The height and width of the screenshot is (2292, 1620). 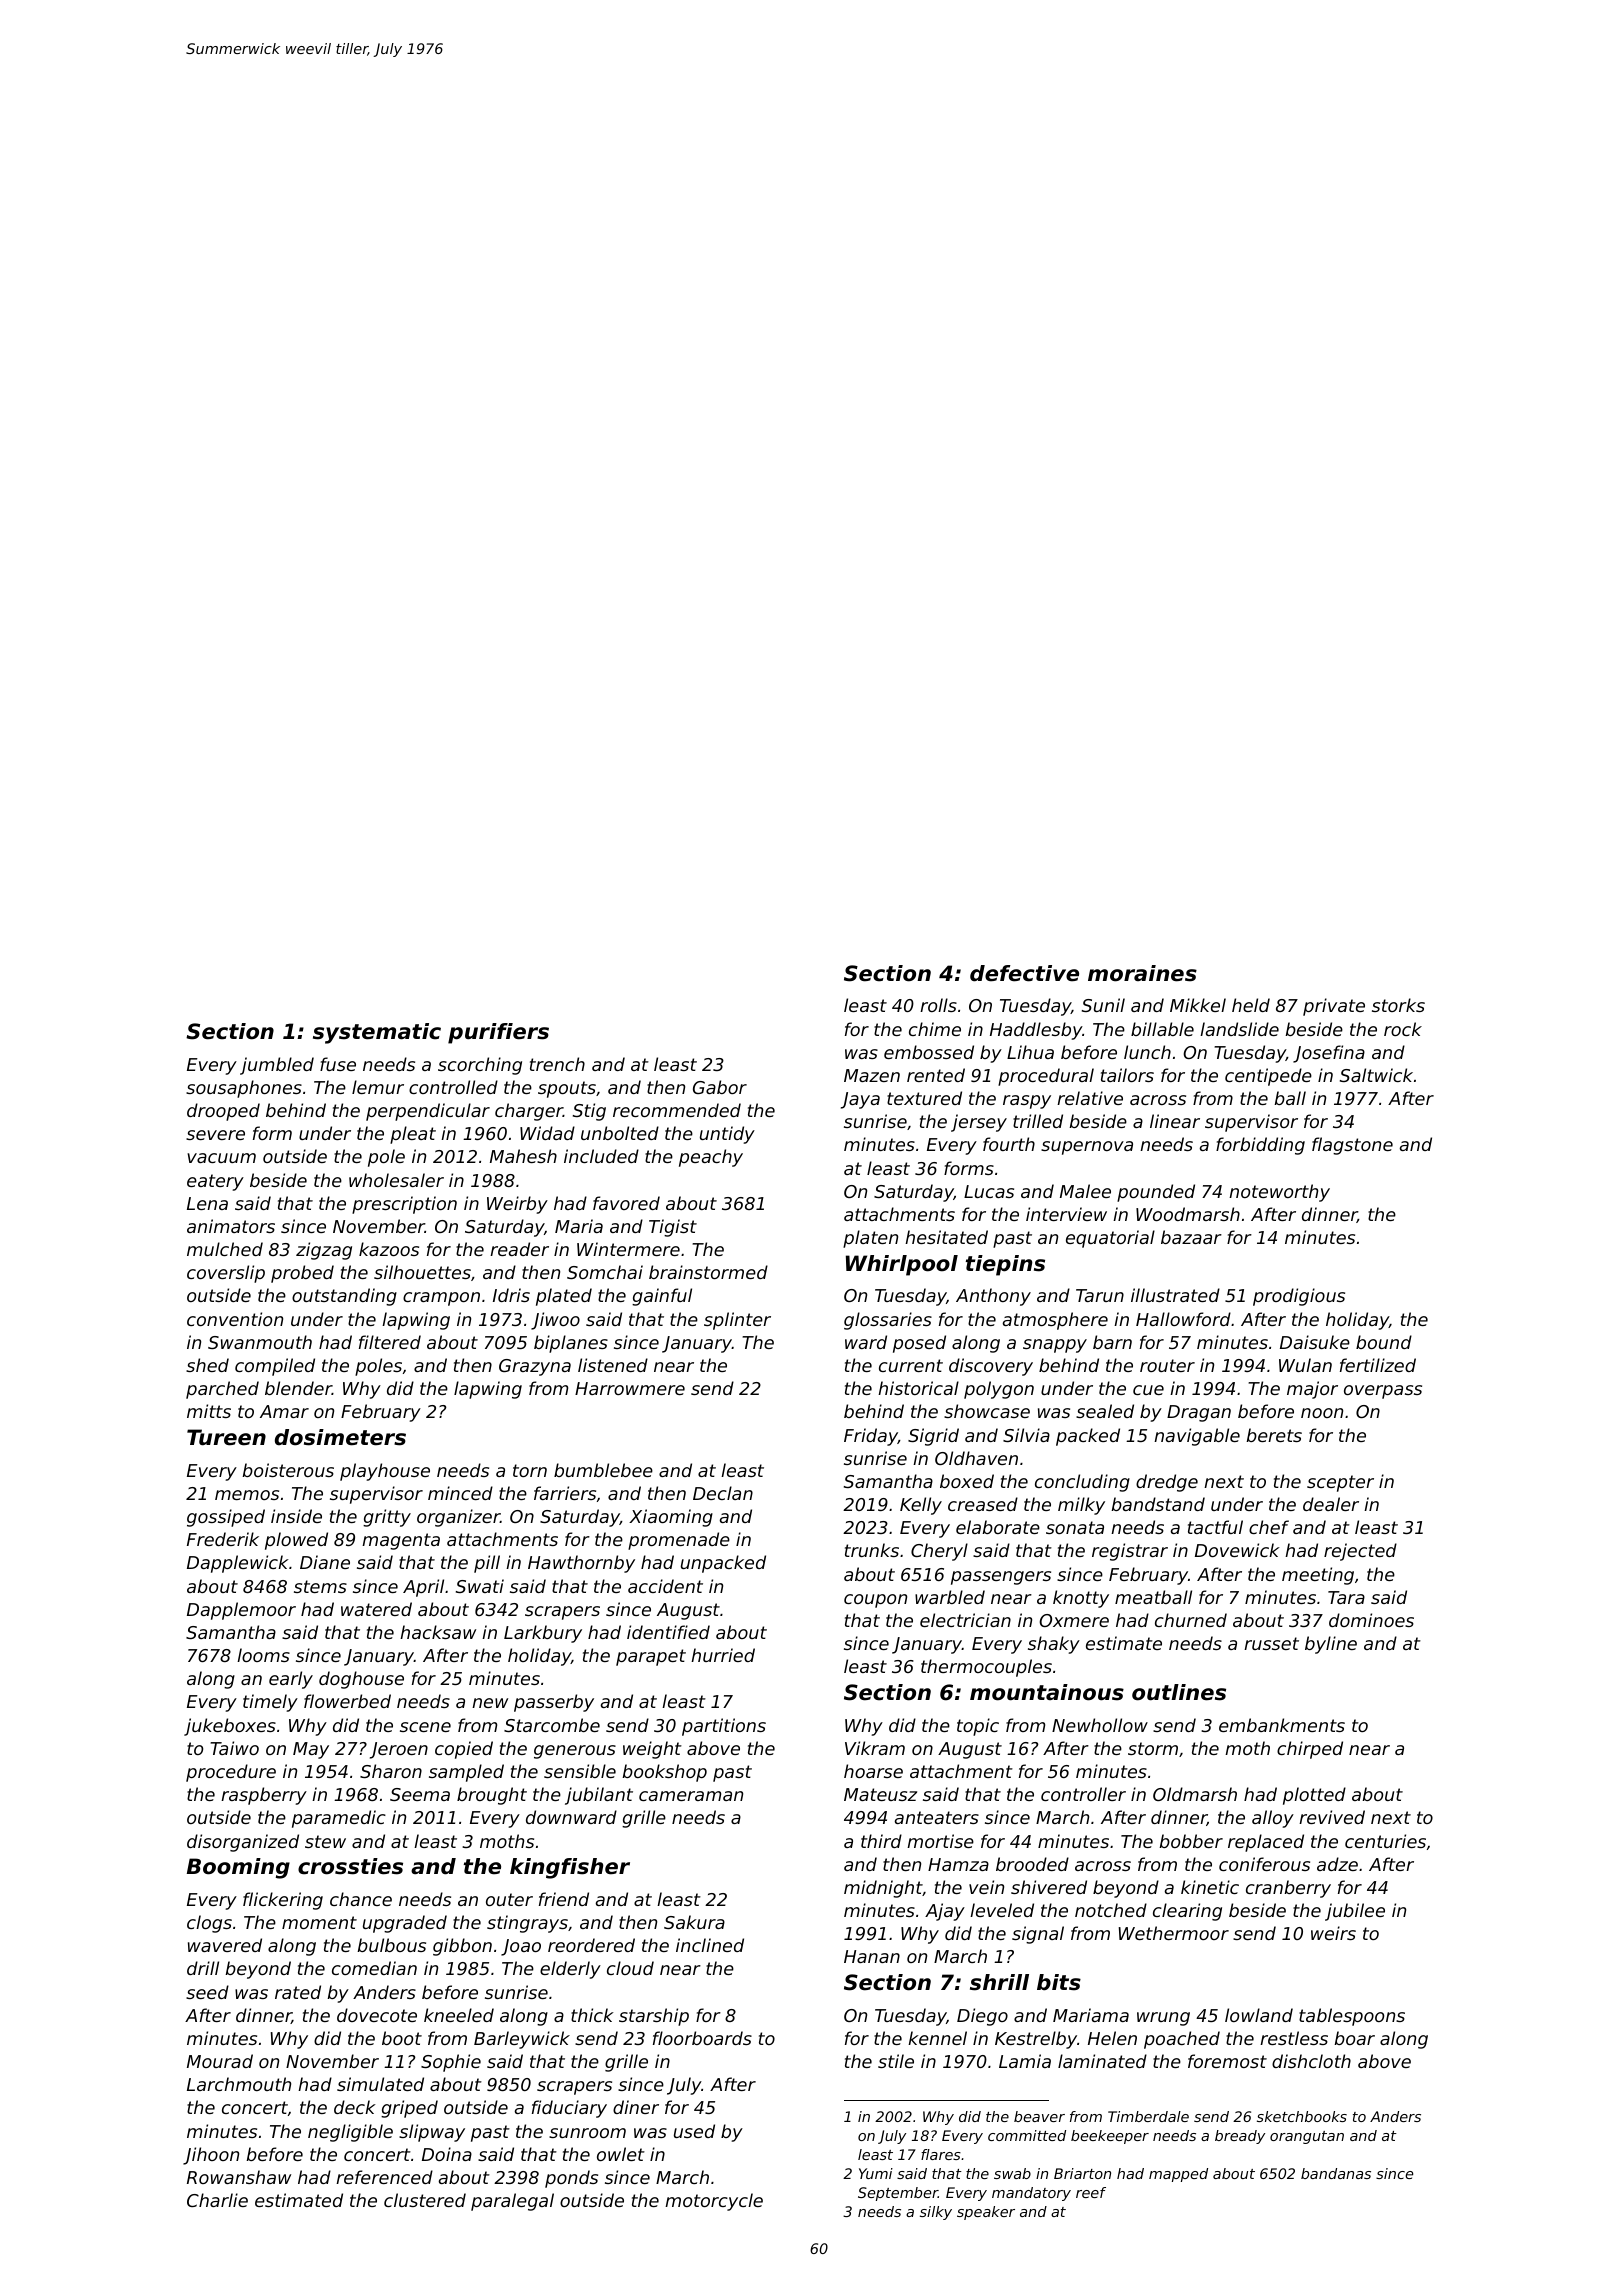 What do you see at coordinates (217, 2200) in the screenshot?
I see `Charlie` at bounding box center [217, 2200].
